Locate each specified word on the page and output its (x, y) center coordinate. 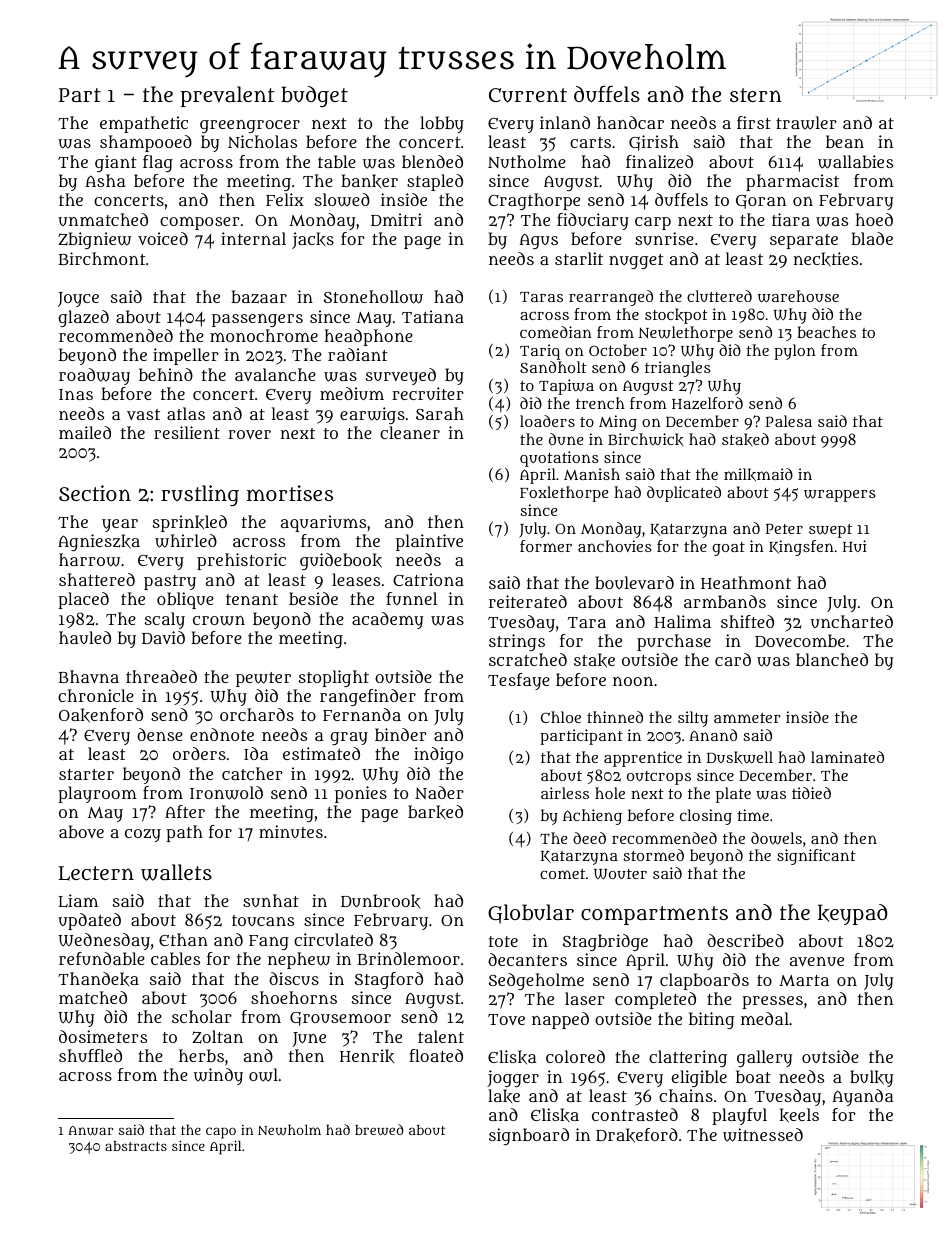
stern (756, 95)
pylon (795, 352)
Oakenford (101, 715)
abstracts (136, 1146)
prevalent (227, 96)
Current (528, 95)
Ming (618, 423)
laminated (847, 757)
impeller (186, 356)
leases (356, 579)
